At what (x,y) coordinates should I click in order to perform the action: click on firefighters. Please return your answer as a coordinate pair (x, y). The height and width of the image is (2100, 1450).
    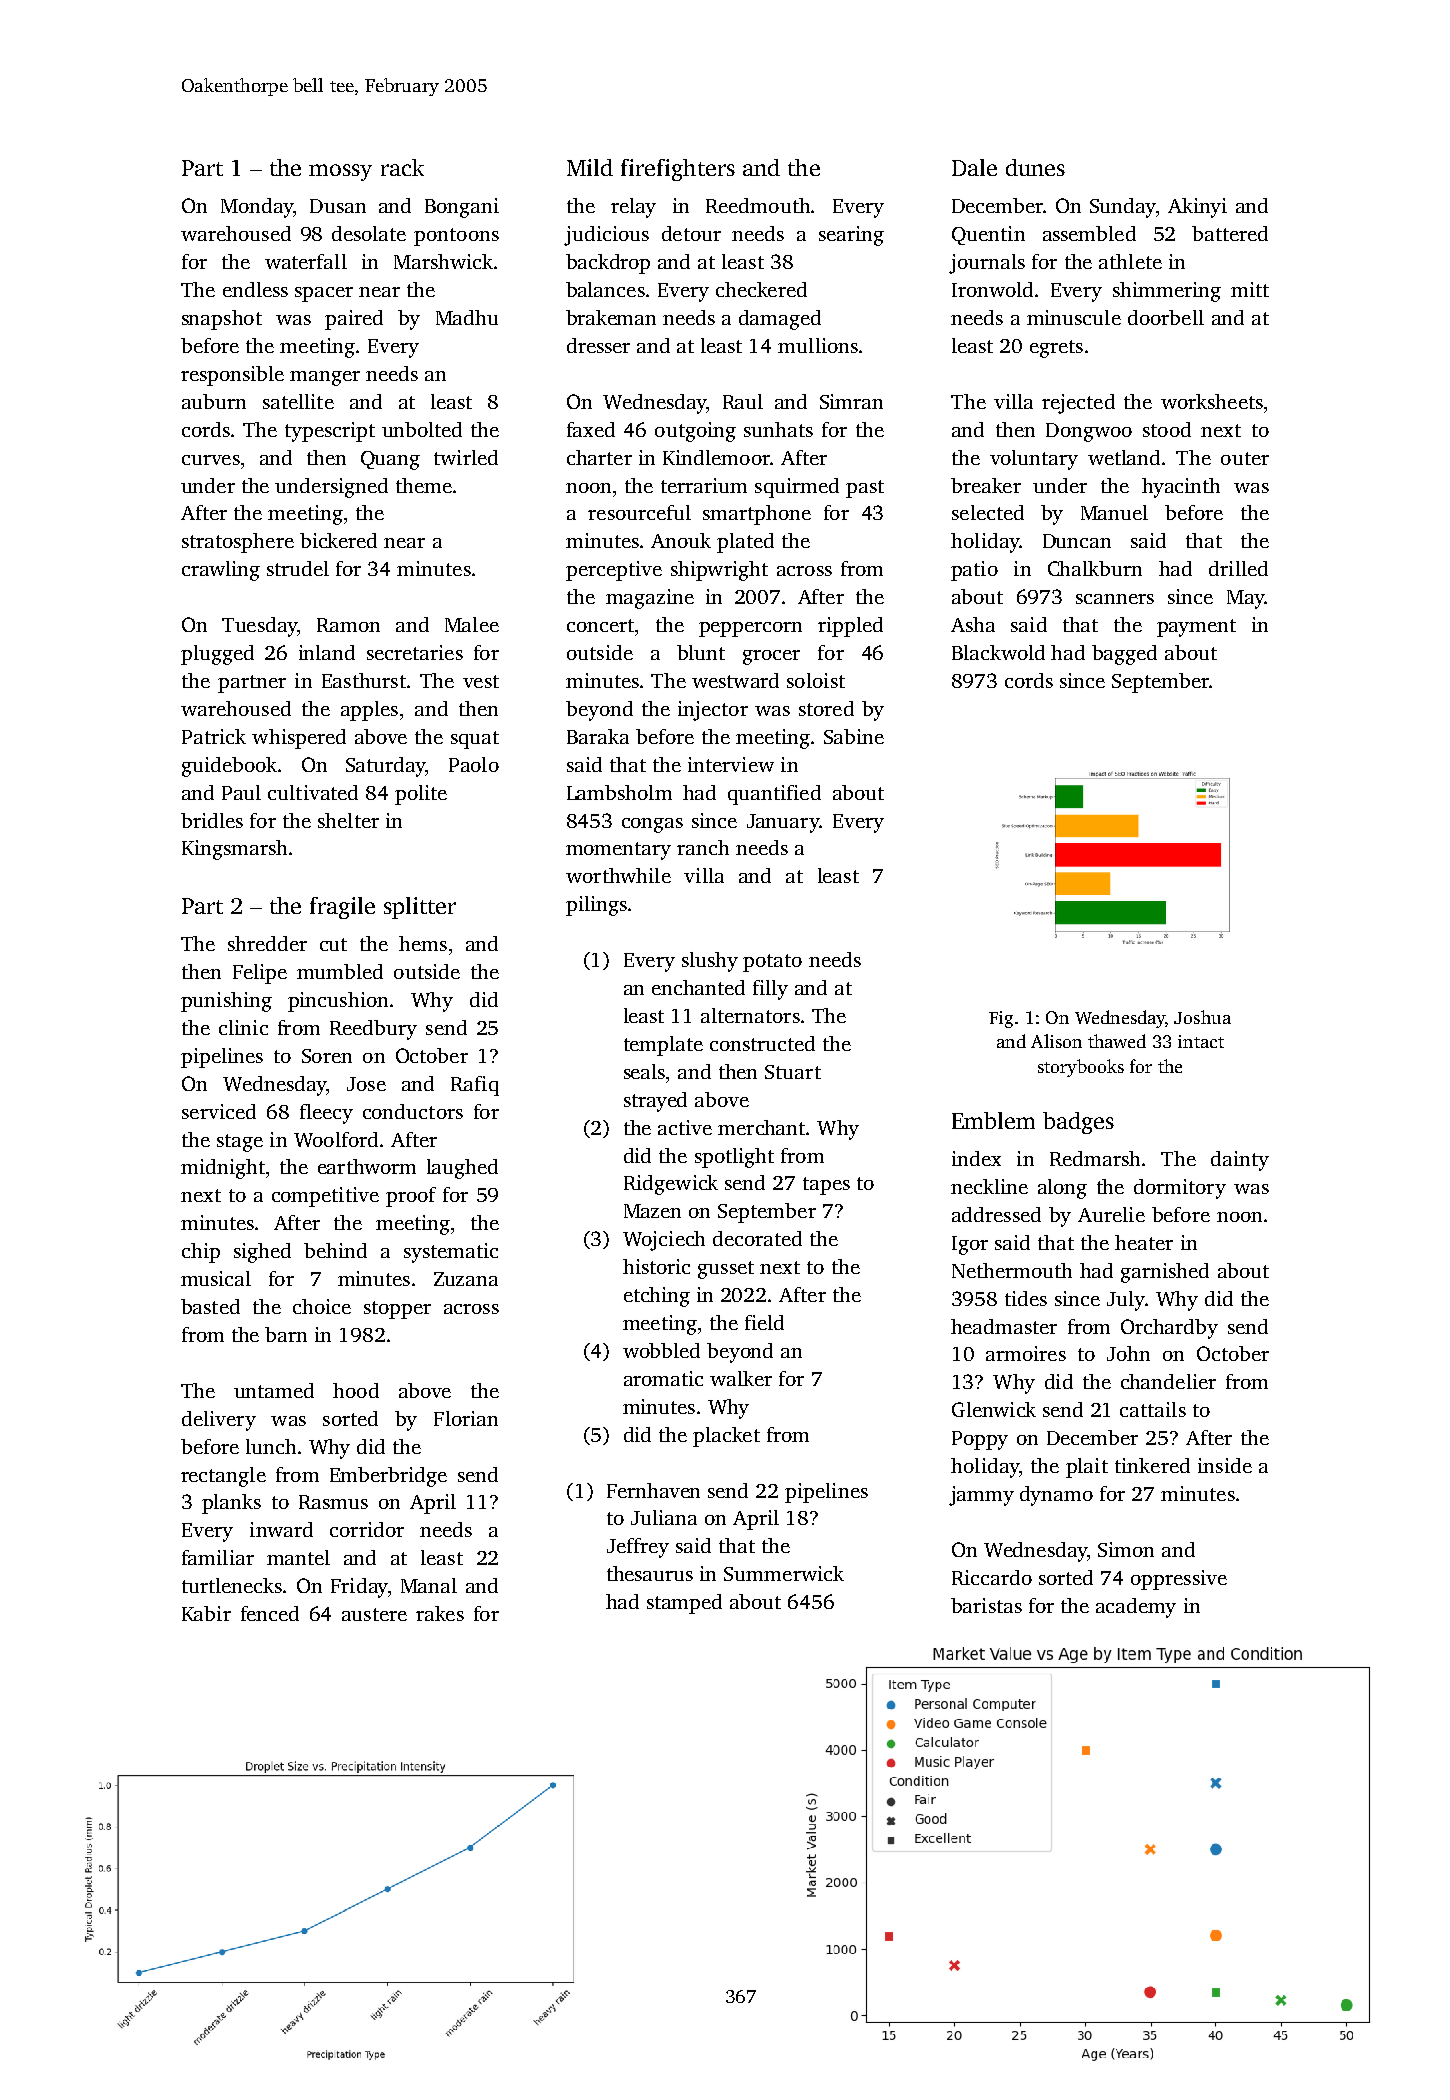
    Looking at the image, I should click on (678, 170).
